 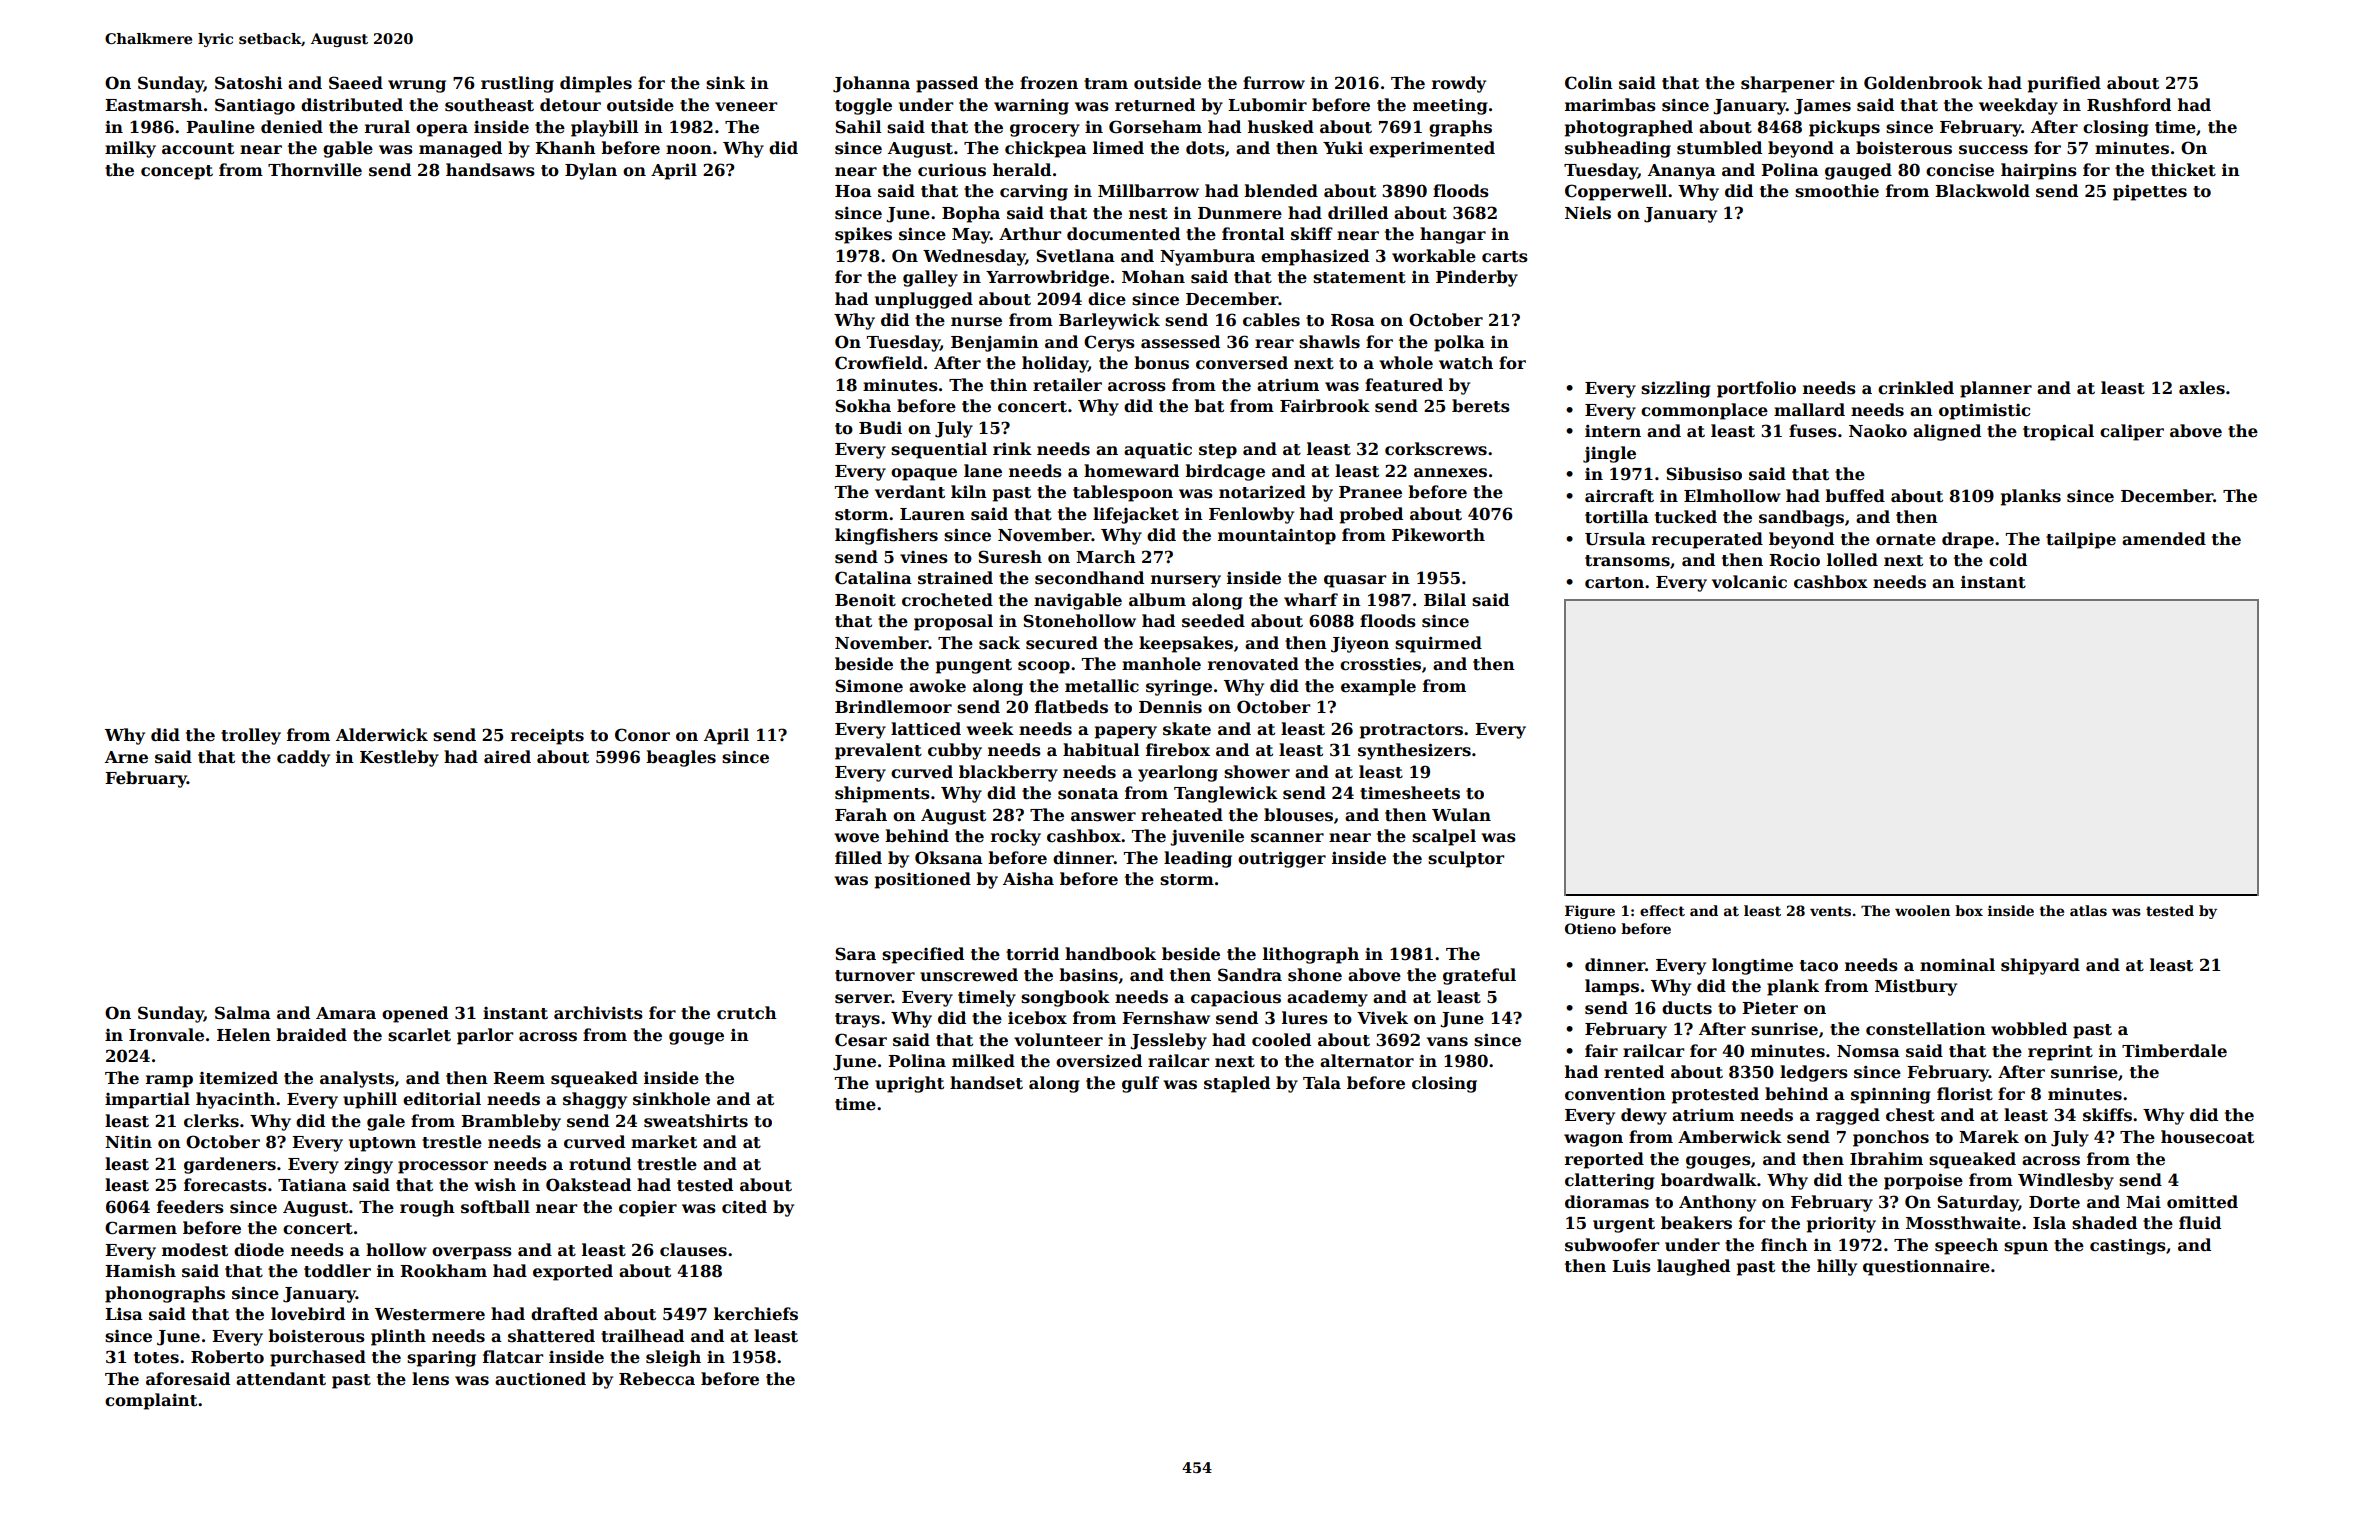 What do you see at coordinates (926, 729) in the screenshot?
I see `latticed` at bounding box center [926, 729].
